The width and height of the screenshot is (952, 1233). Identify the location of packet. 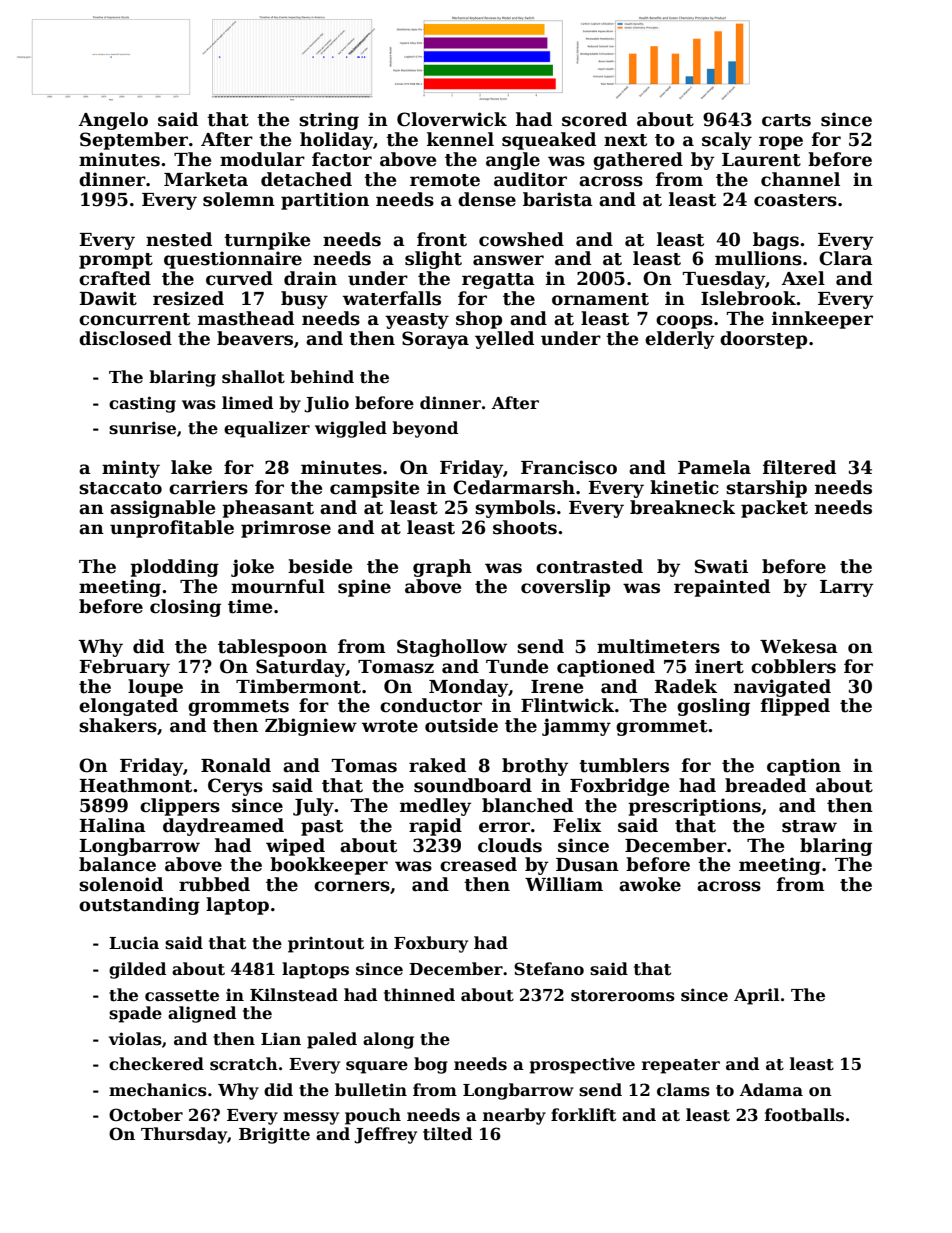
(774, 509).
